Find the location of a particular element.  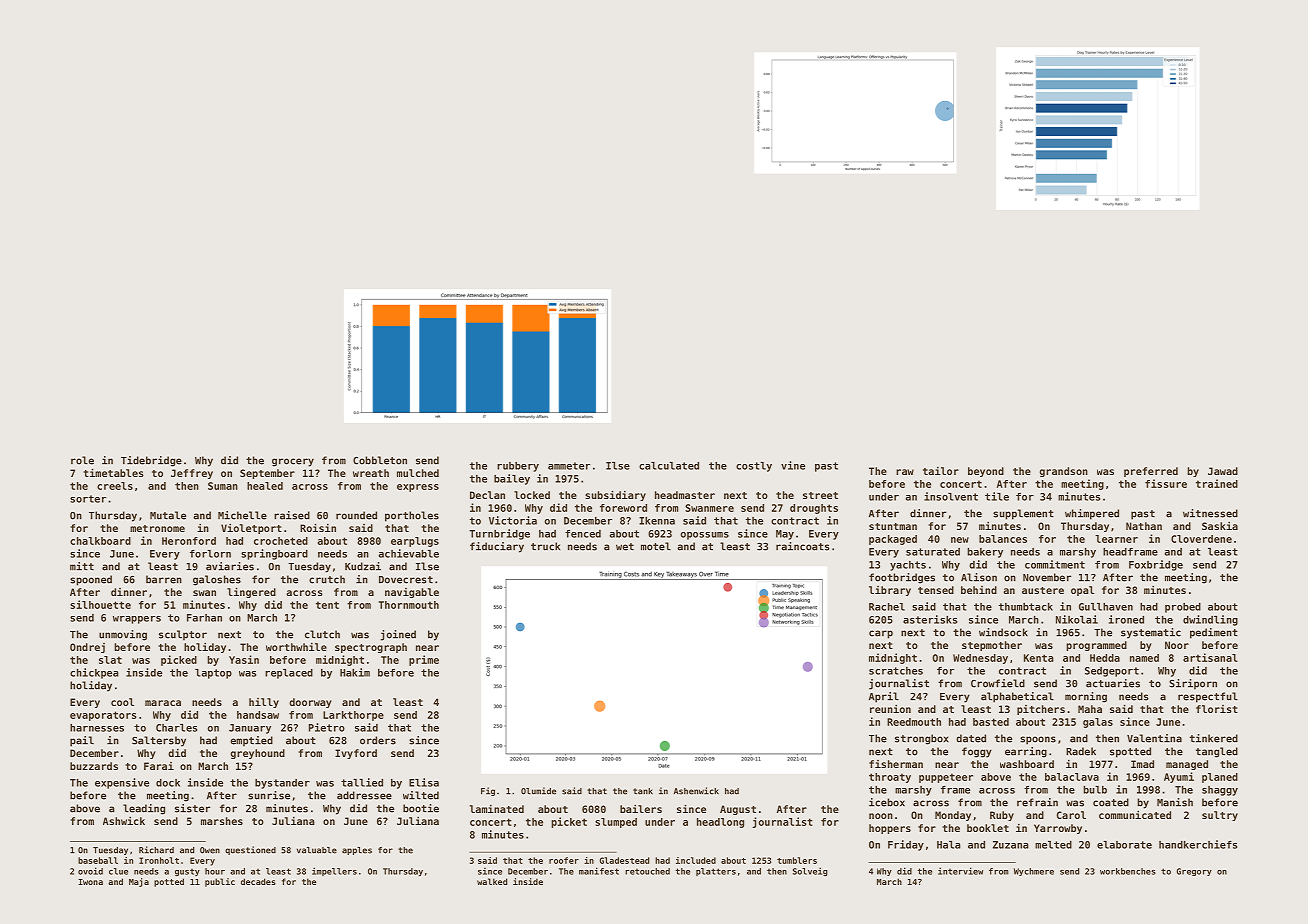

bailey is located at coordinates (512, 479).
